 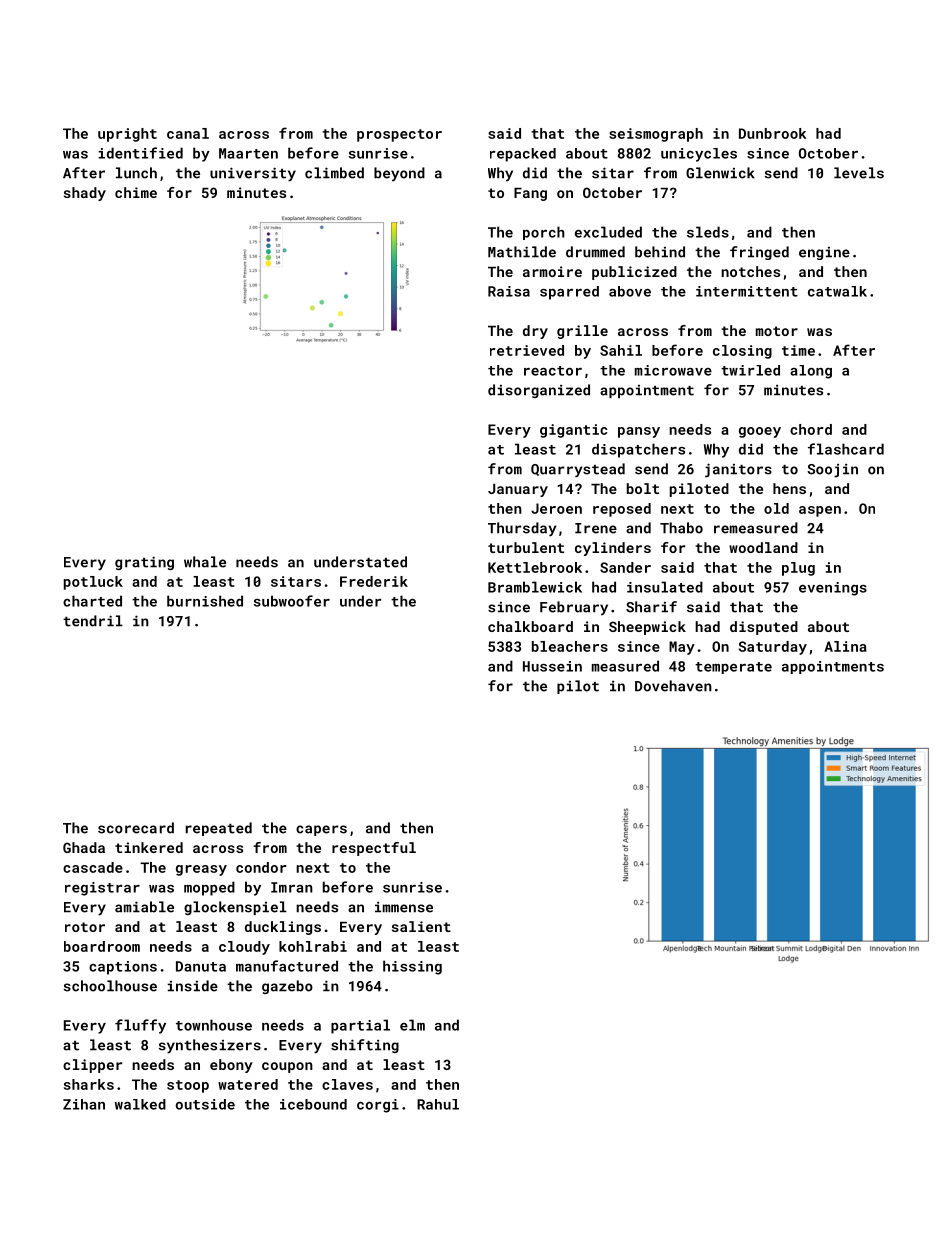 What do you see at coordinates (811, 372) in the screenshot?
I see `along` at bounding box center [811, 372].
